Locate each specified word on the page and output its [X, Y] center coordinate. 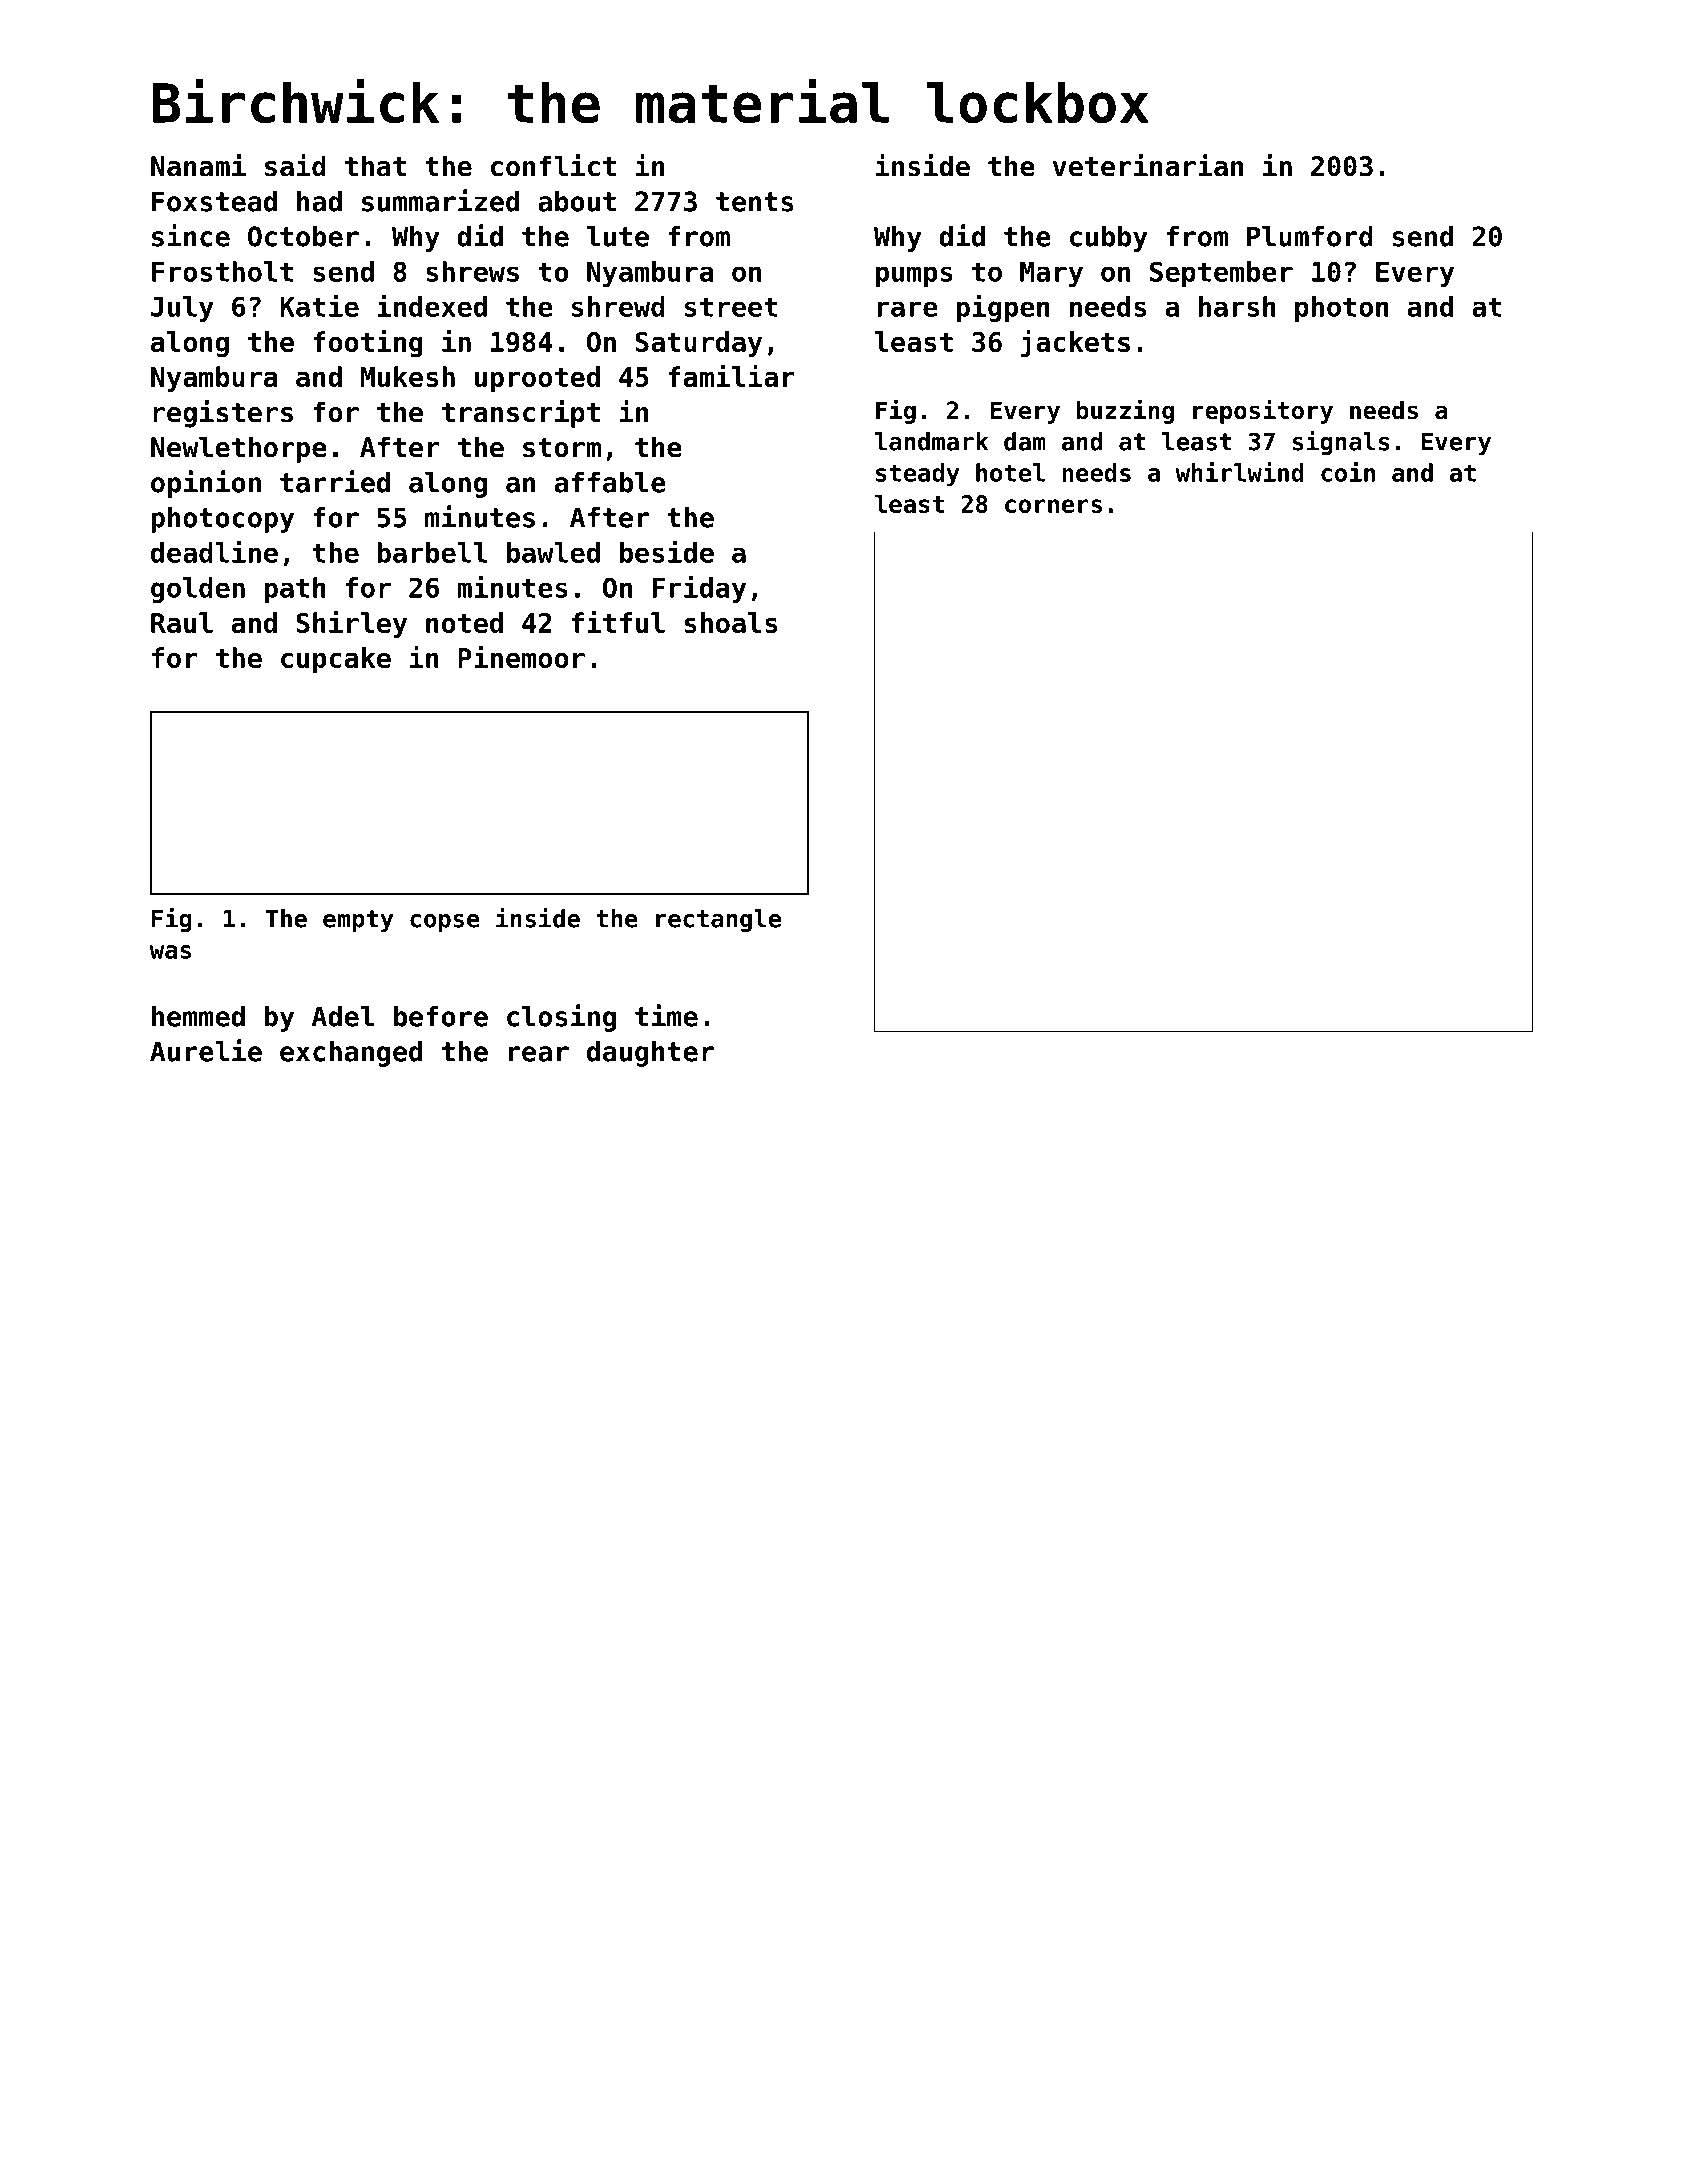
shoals [731, 622]
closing [561, 1018]
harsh [1237, 306]
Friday [699, 589]
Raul [182, 622]
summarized [440, 200]
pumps [914, 276]
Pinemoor [521, 657]
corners [1053, 506]
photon [1342, 309]
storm [562, 448]
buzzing [1125, 411]
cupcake [336, 660]
